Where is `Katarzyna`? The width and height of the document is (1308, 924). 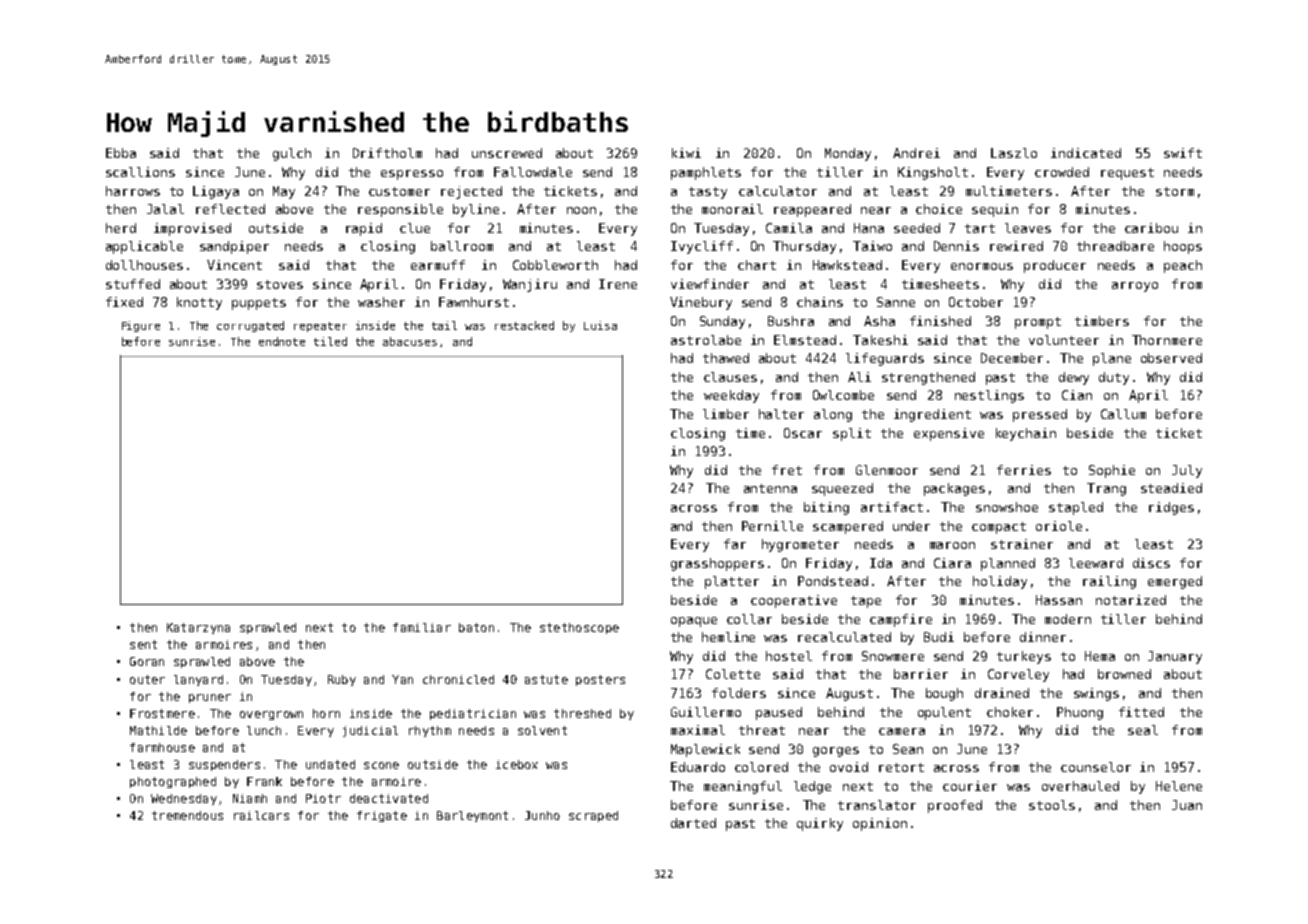
Katarzyna is located at coordinates (198, 628).
